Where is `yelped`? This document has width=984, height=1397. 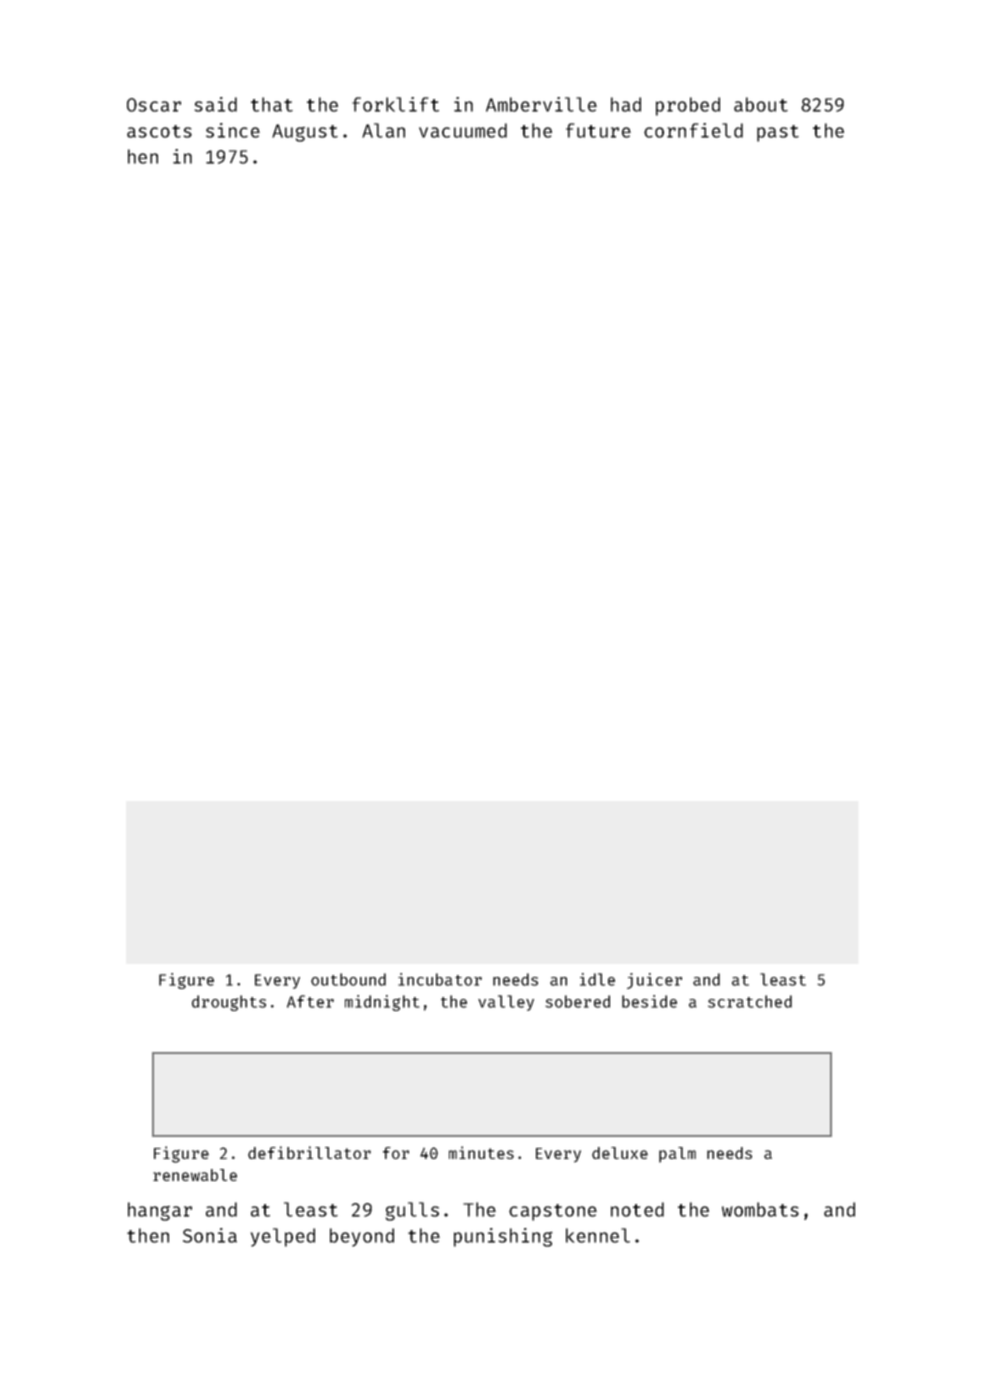
yelped is located at coordinates (283, 1237).
